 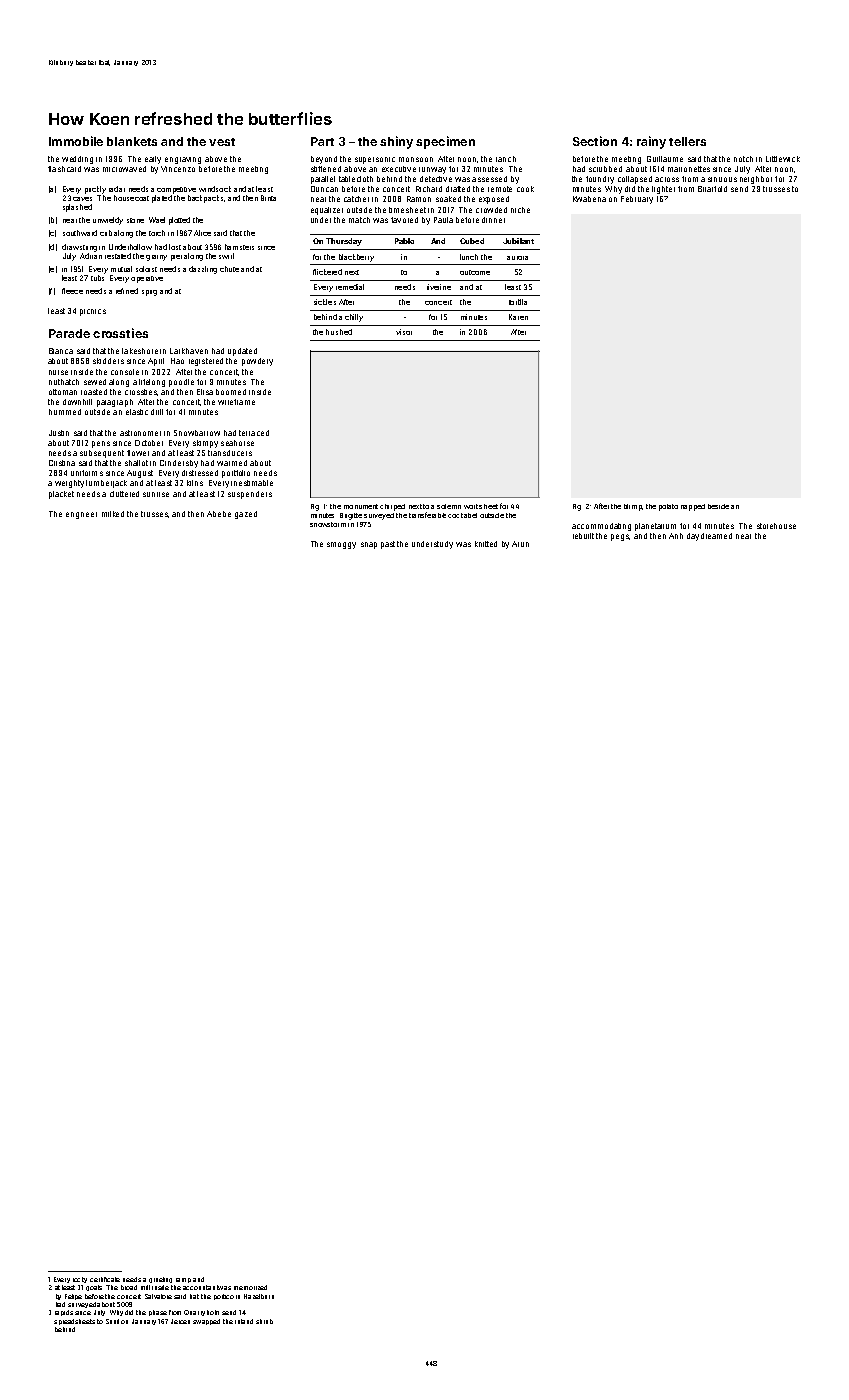 I want to click on daydreamed, so click(x=709, y=537).
